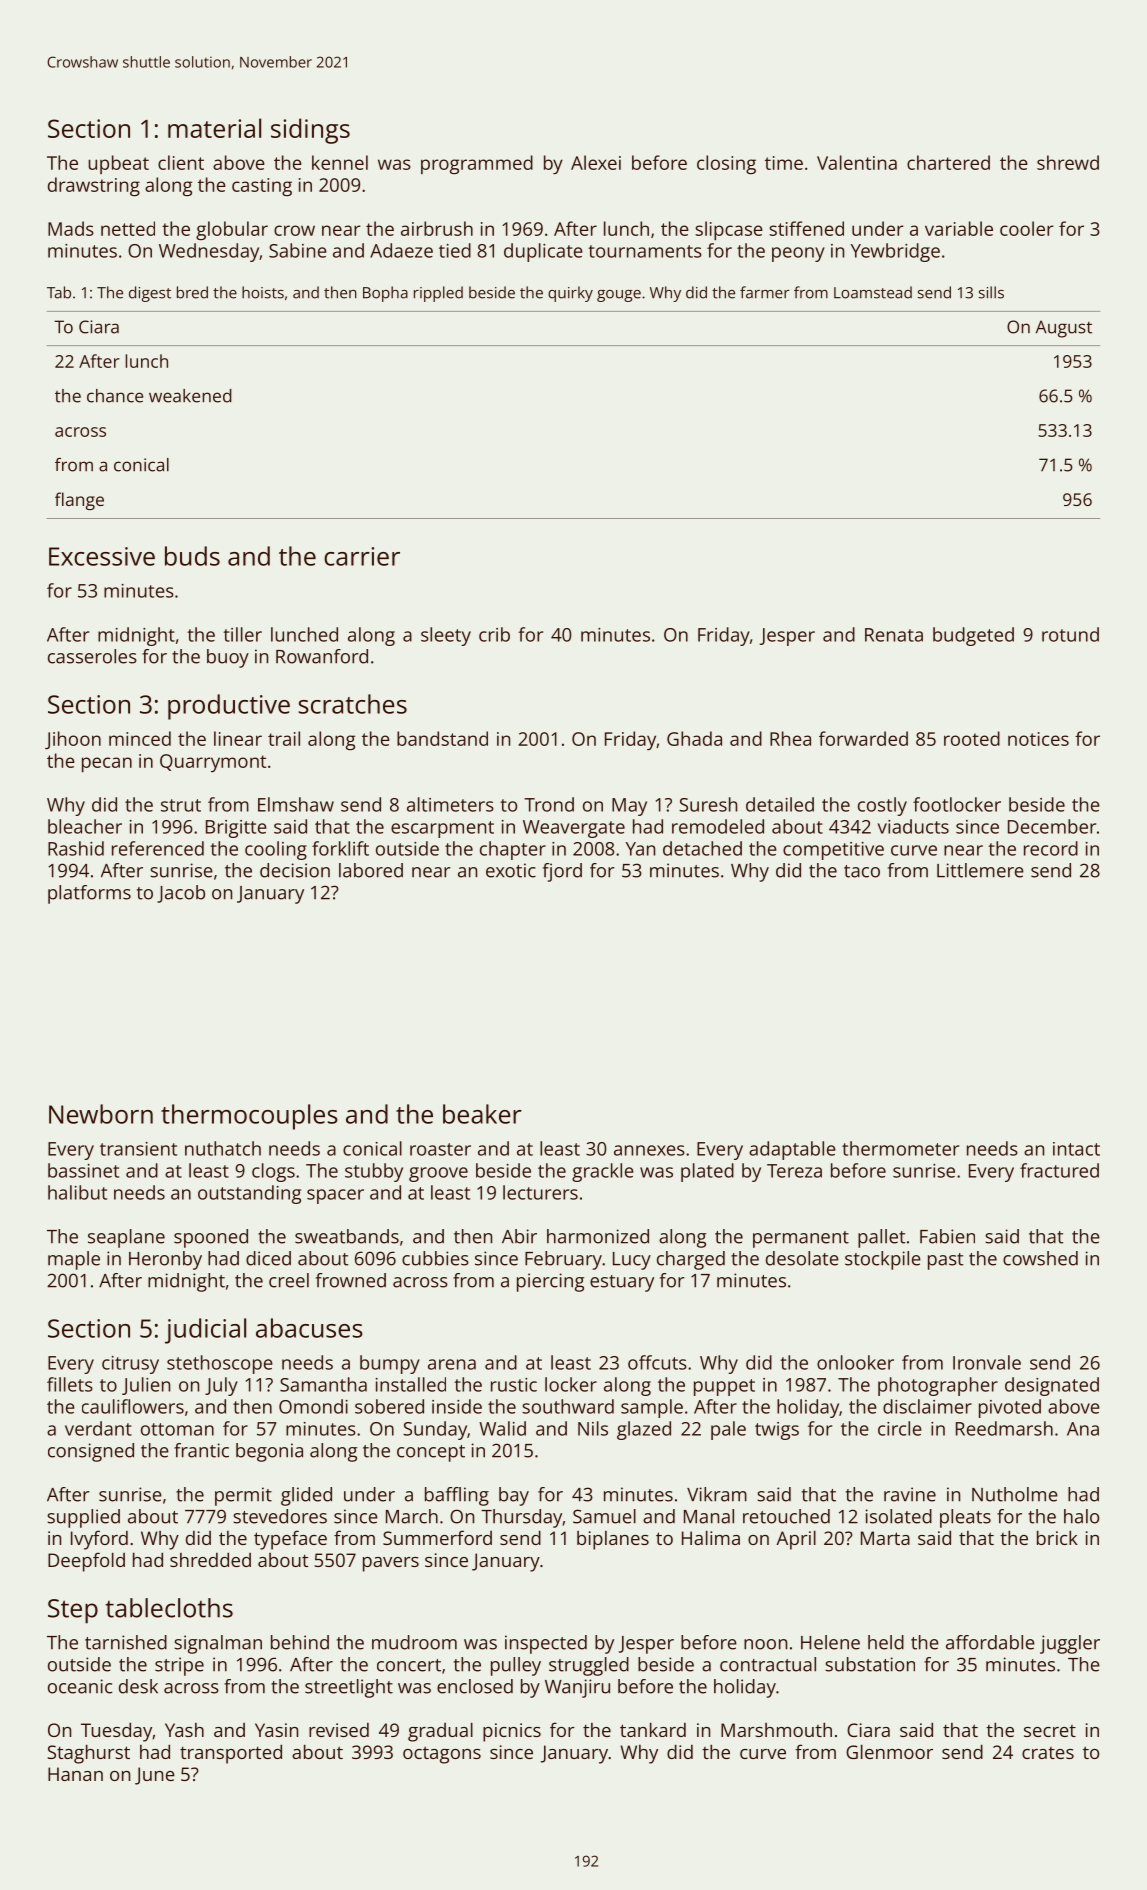  I want to click on airbrush, so click(437, 228).
